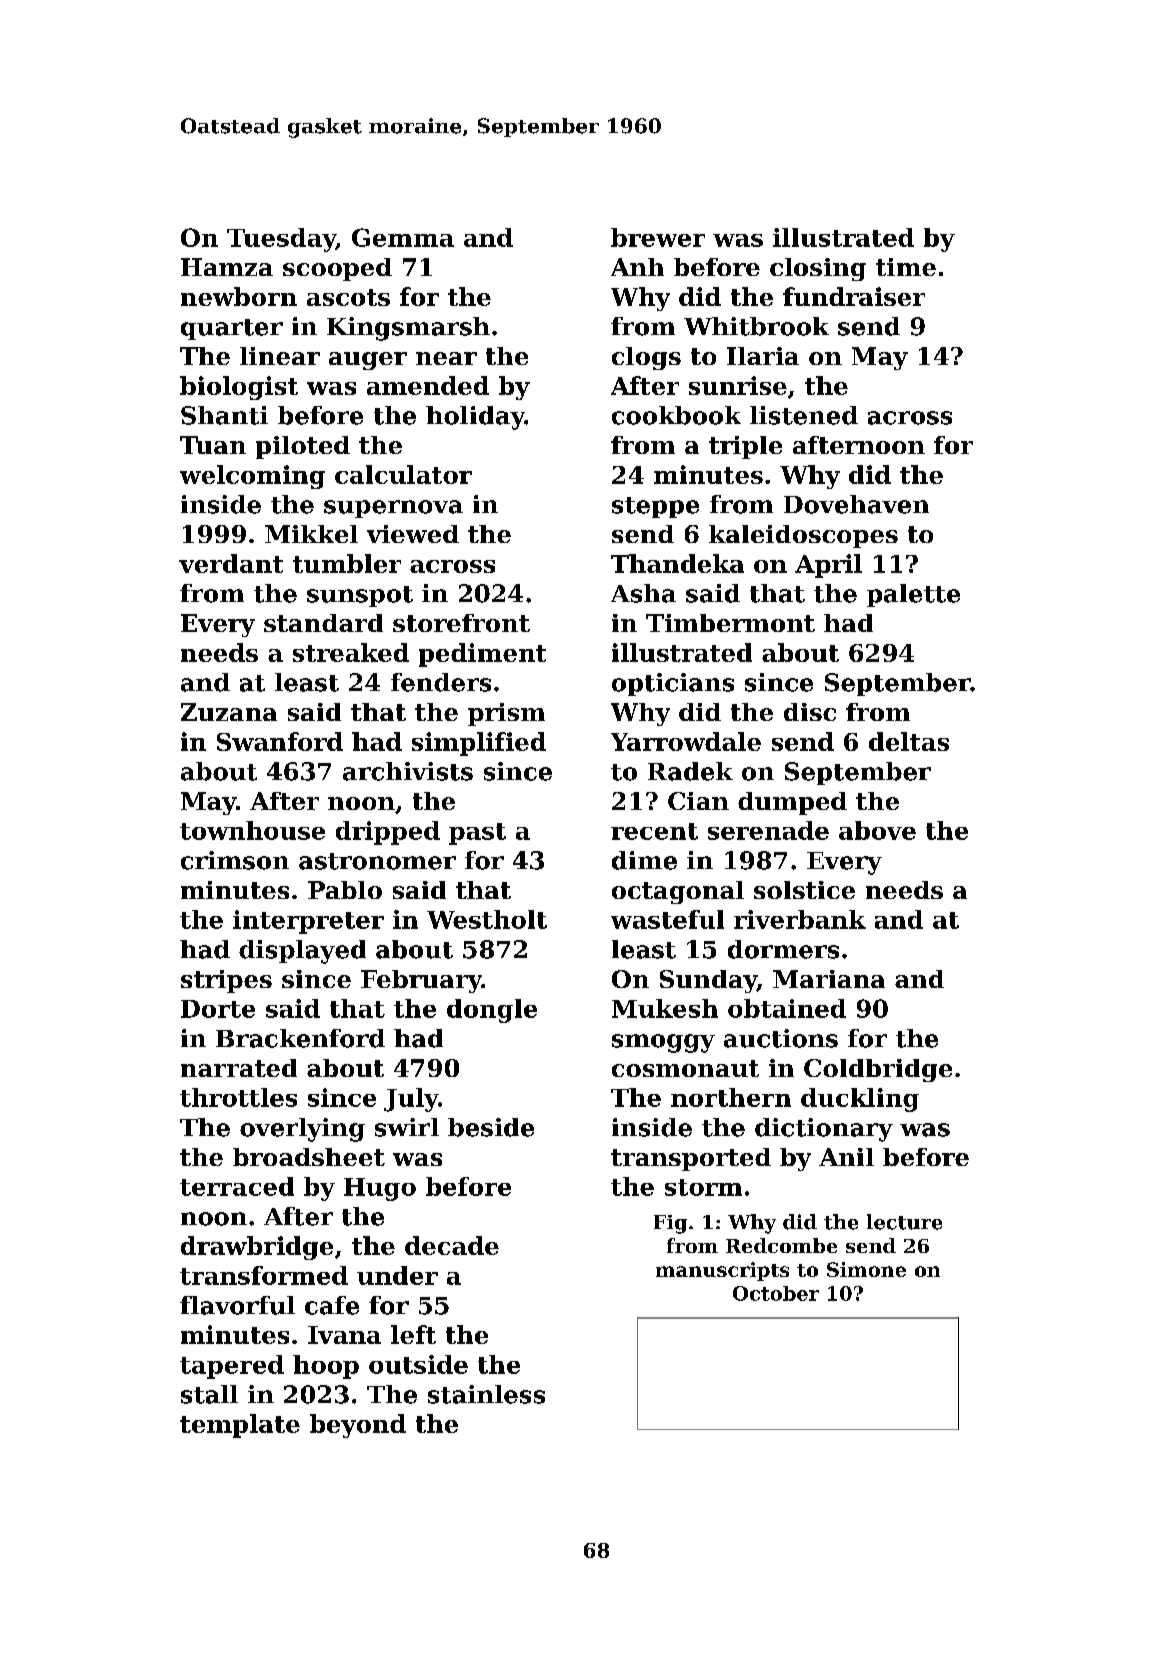 The image size is (1165, 1654). Describe the element at coordinates (676, 415) in the page. I see `cookbook` at that location.
